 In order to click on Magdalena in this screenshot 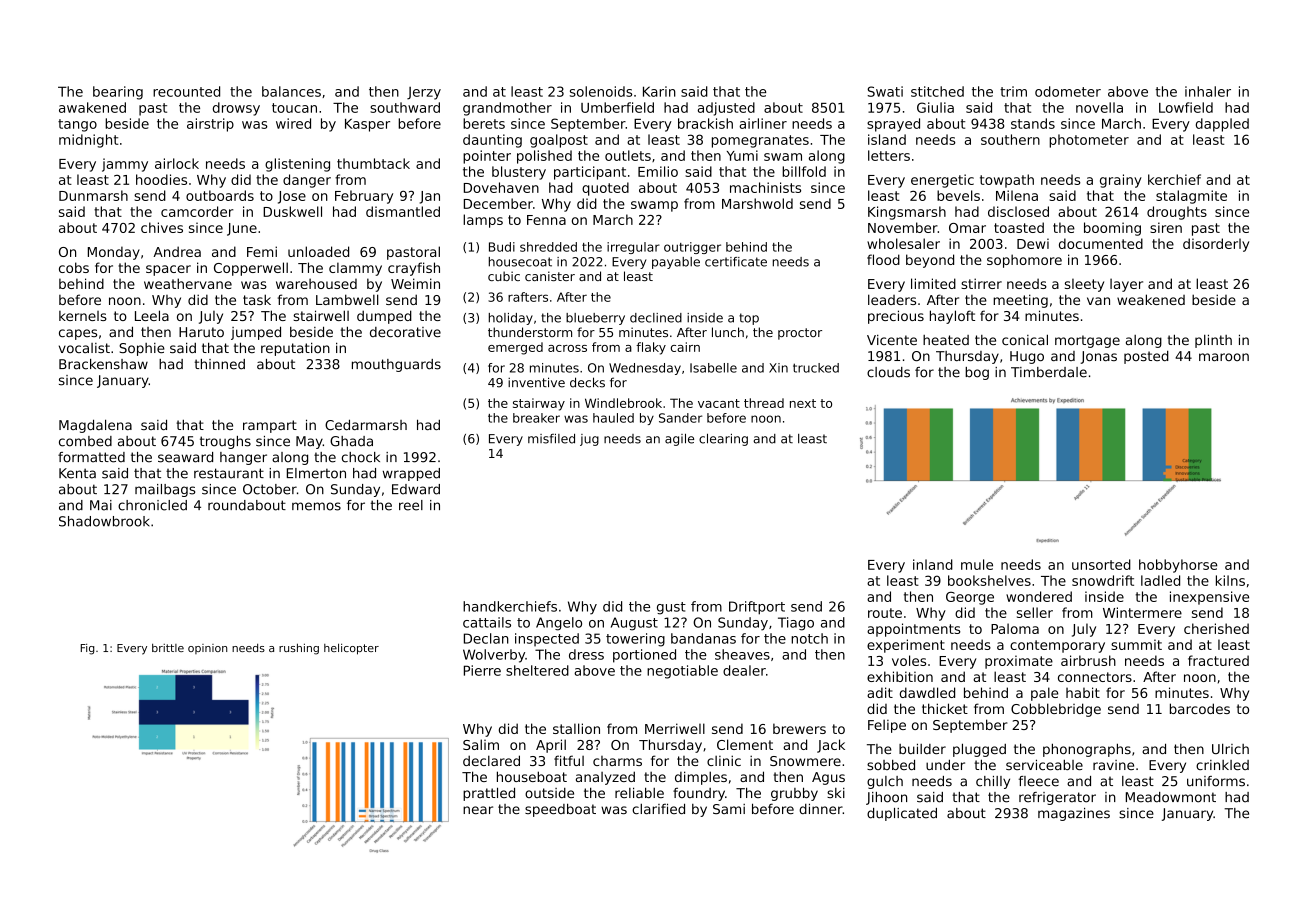, I will do `click(95, 426)`.
